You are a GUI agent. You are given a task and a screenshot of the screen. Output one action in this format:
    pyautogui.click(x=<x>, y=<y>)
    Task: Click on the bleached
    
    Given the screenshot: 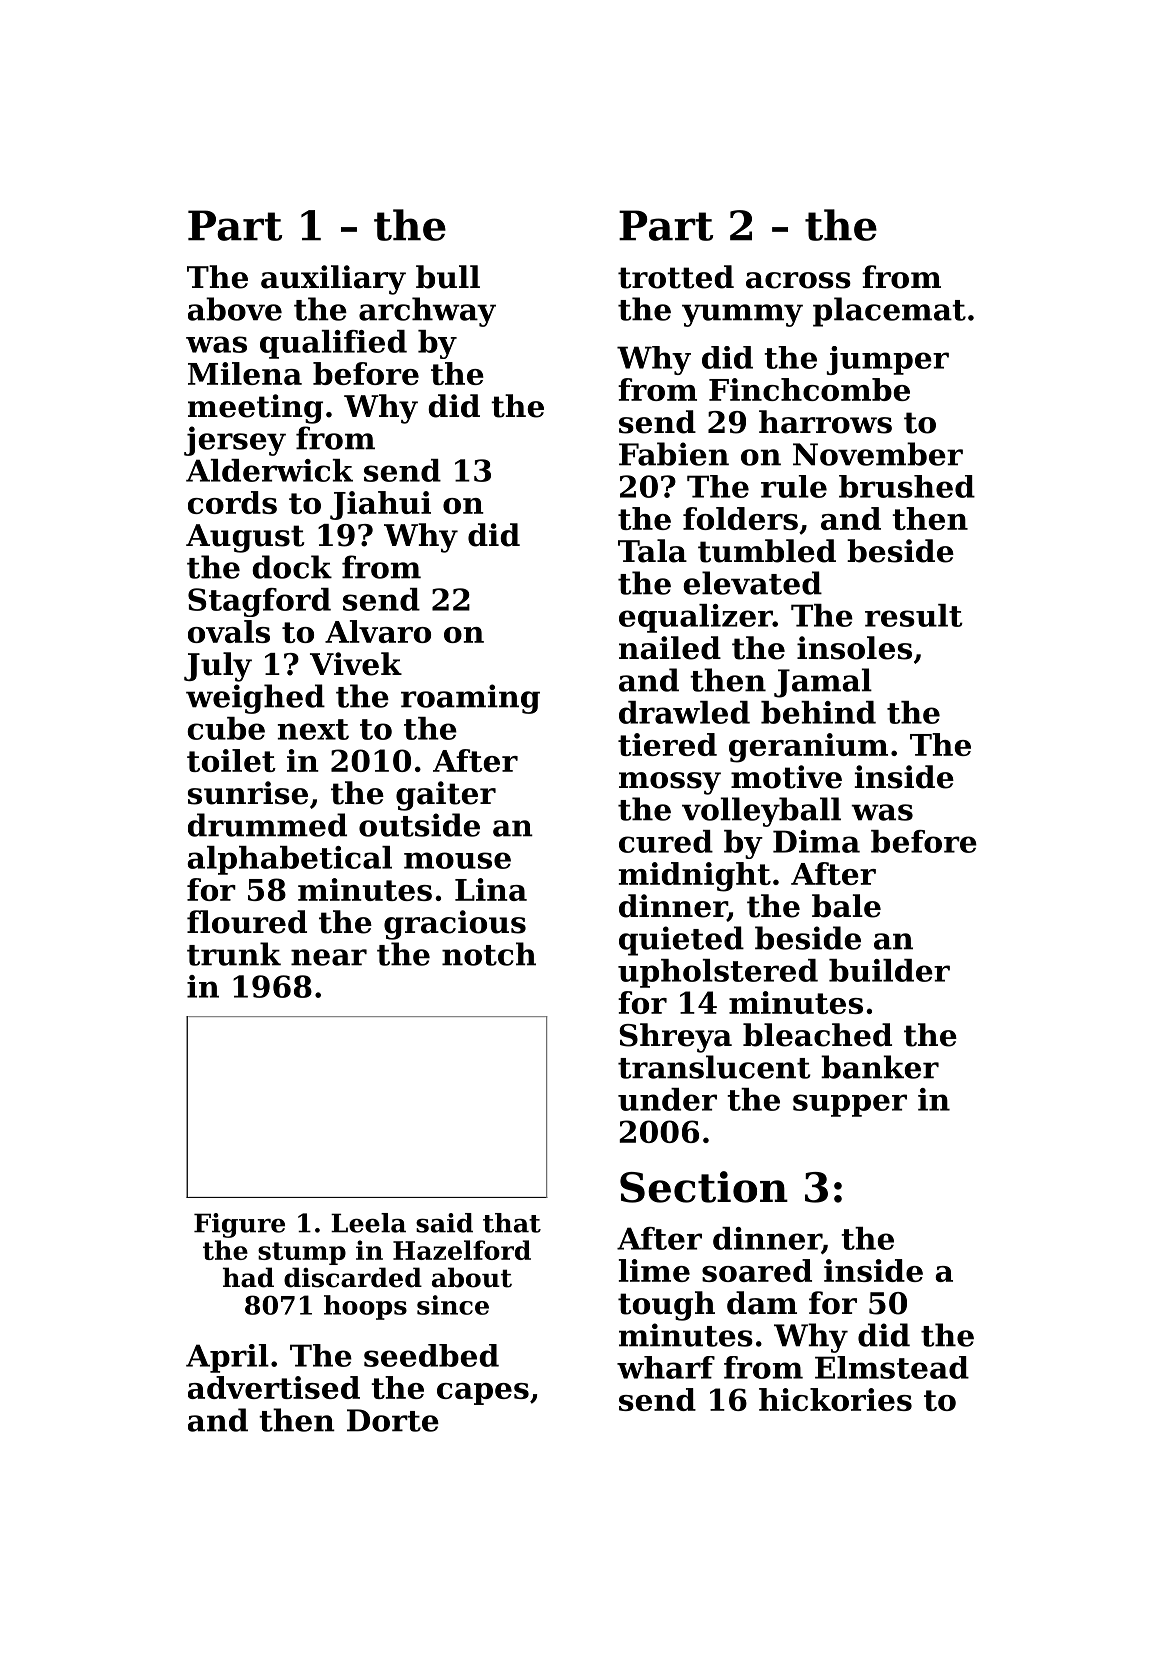 What is the action you would take?
    pyautogui.click(x=817, y=1035)
